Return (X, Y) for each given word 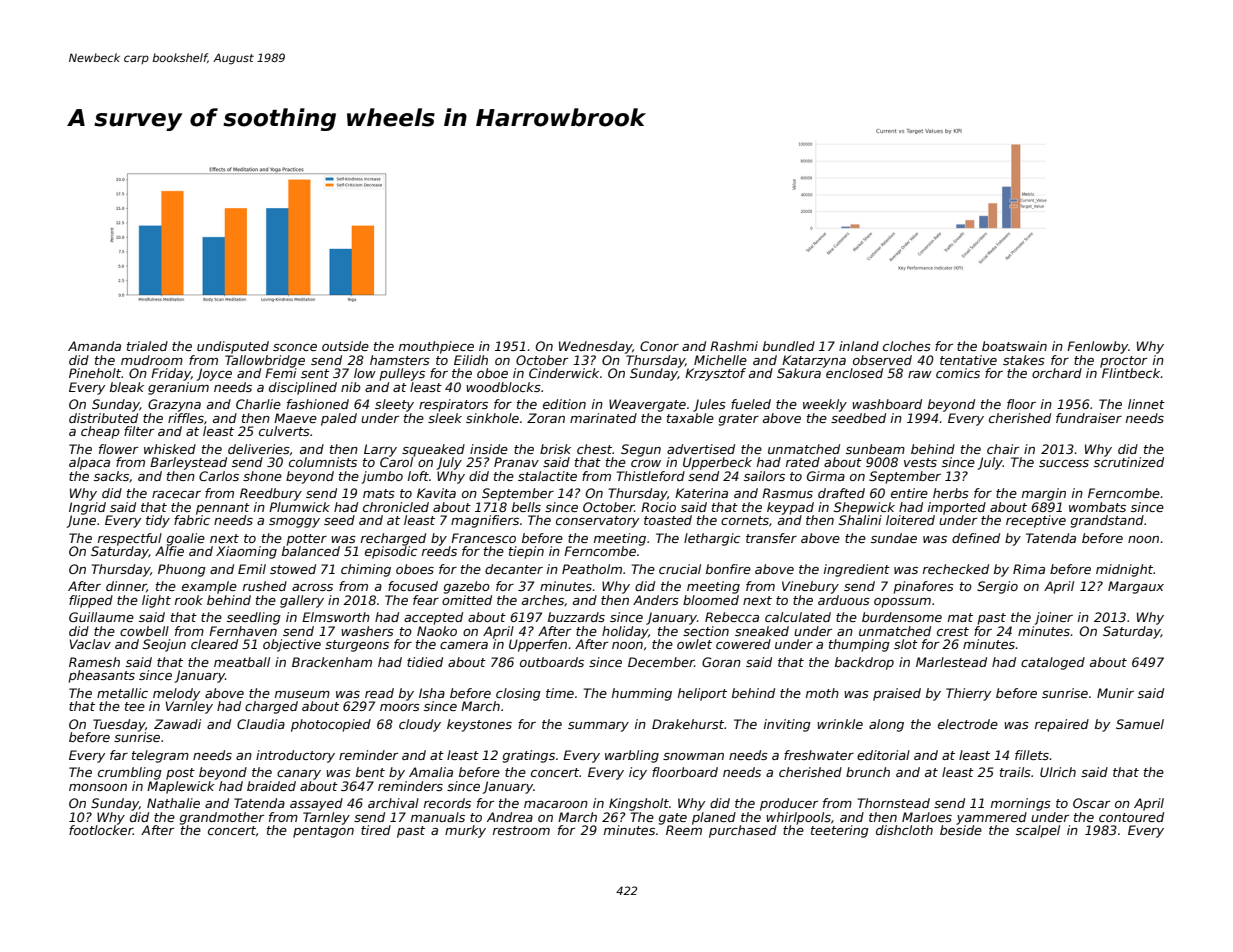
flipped (91, 601)
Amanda (94, 346)
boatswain (1014, 346)
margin (1044, 494)
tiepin (526, 552)
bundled (789, 346)
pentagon (323, 832)
